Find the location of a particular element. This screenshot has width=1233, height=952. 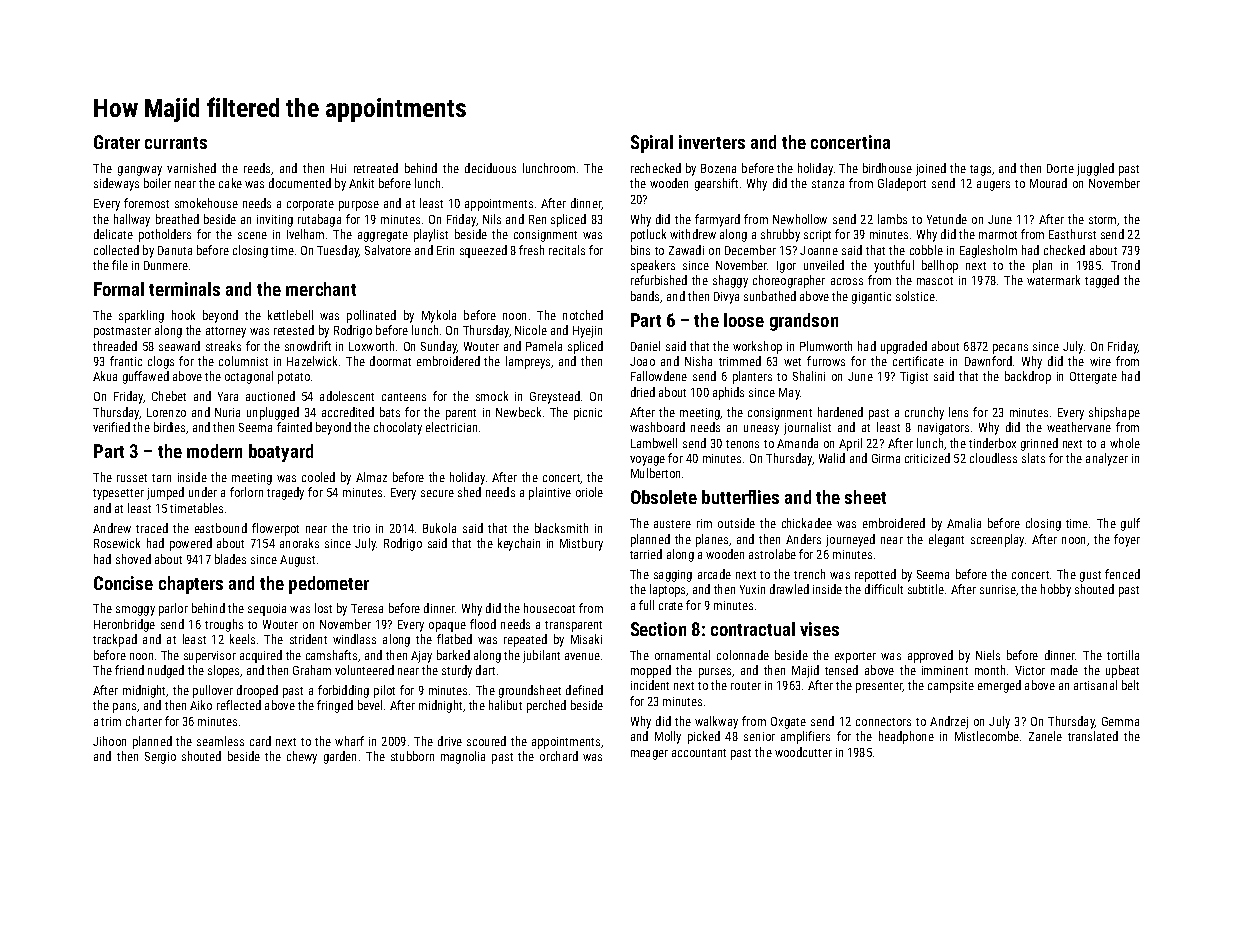

auctioned is located at coordinates (270, 396).
